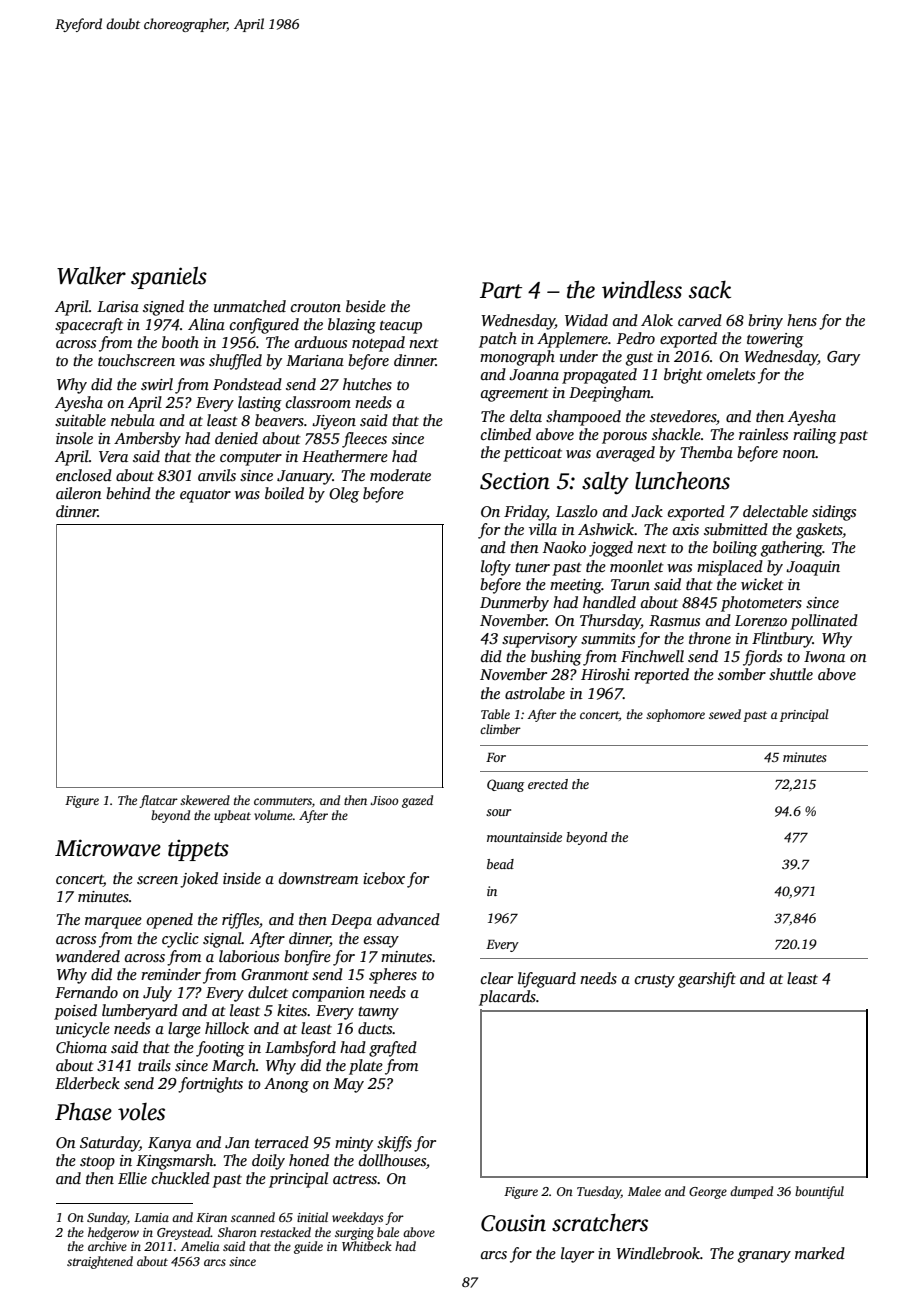 The height and width of the screenshot is (1308, 924). Describe the element at coordinates (824, 622) in the screenshot. I see `pollinated` at that location.
